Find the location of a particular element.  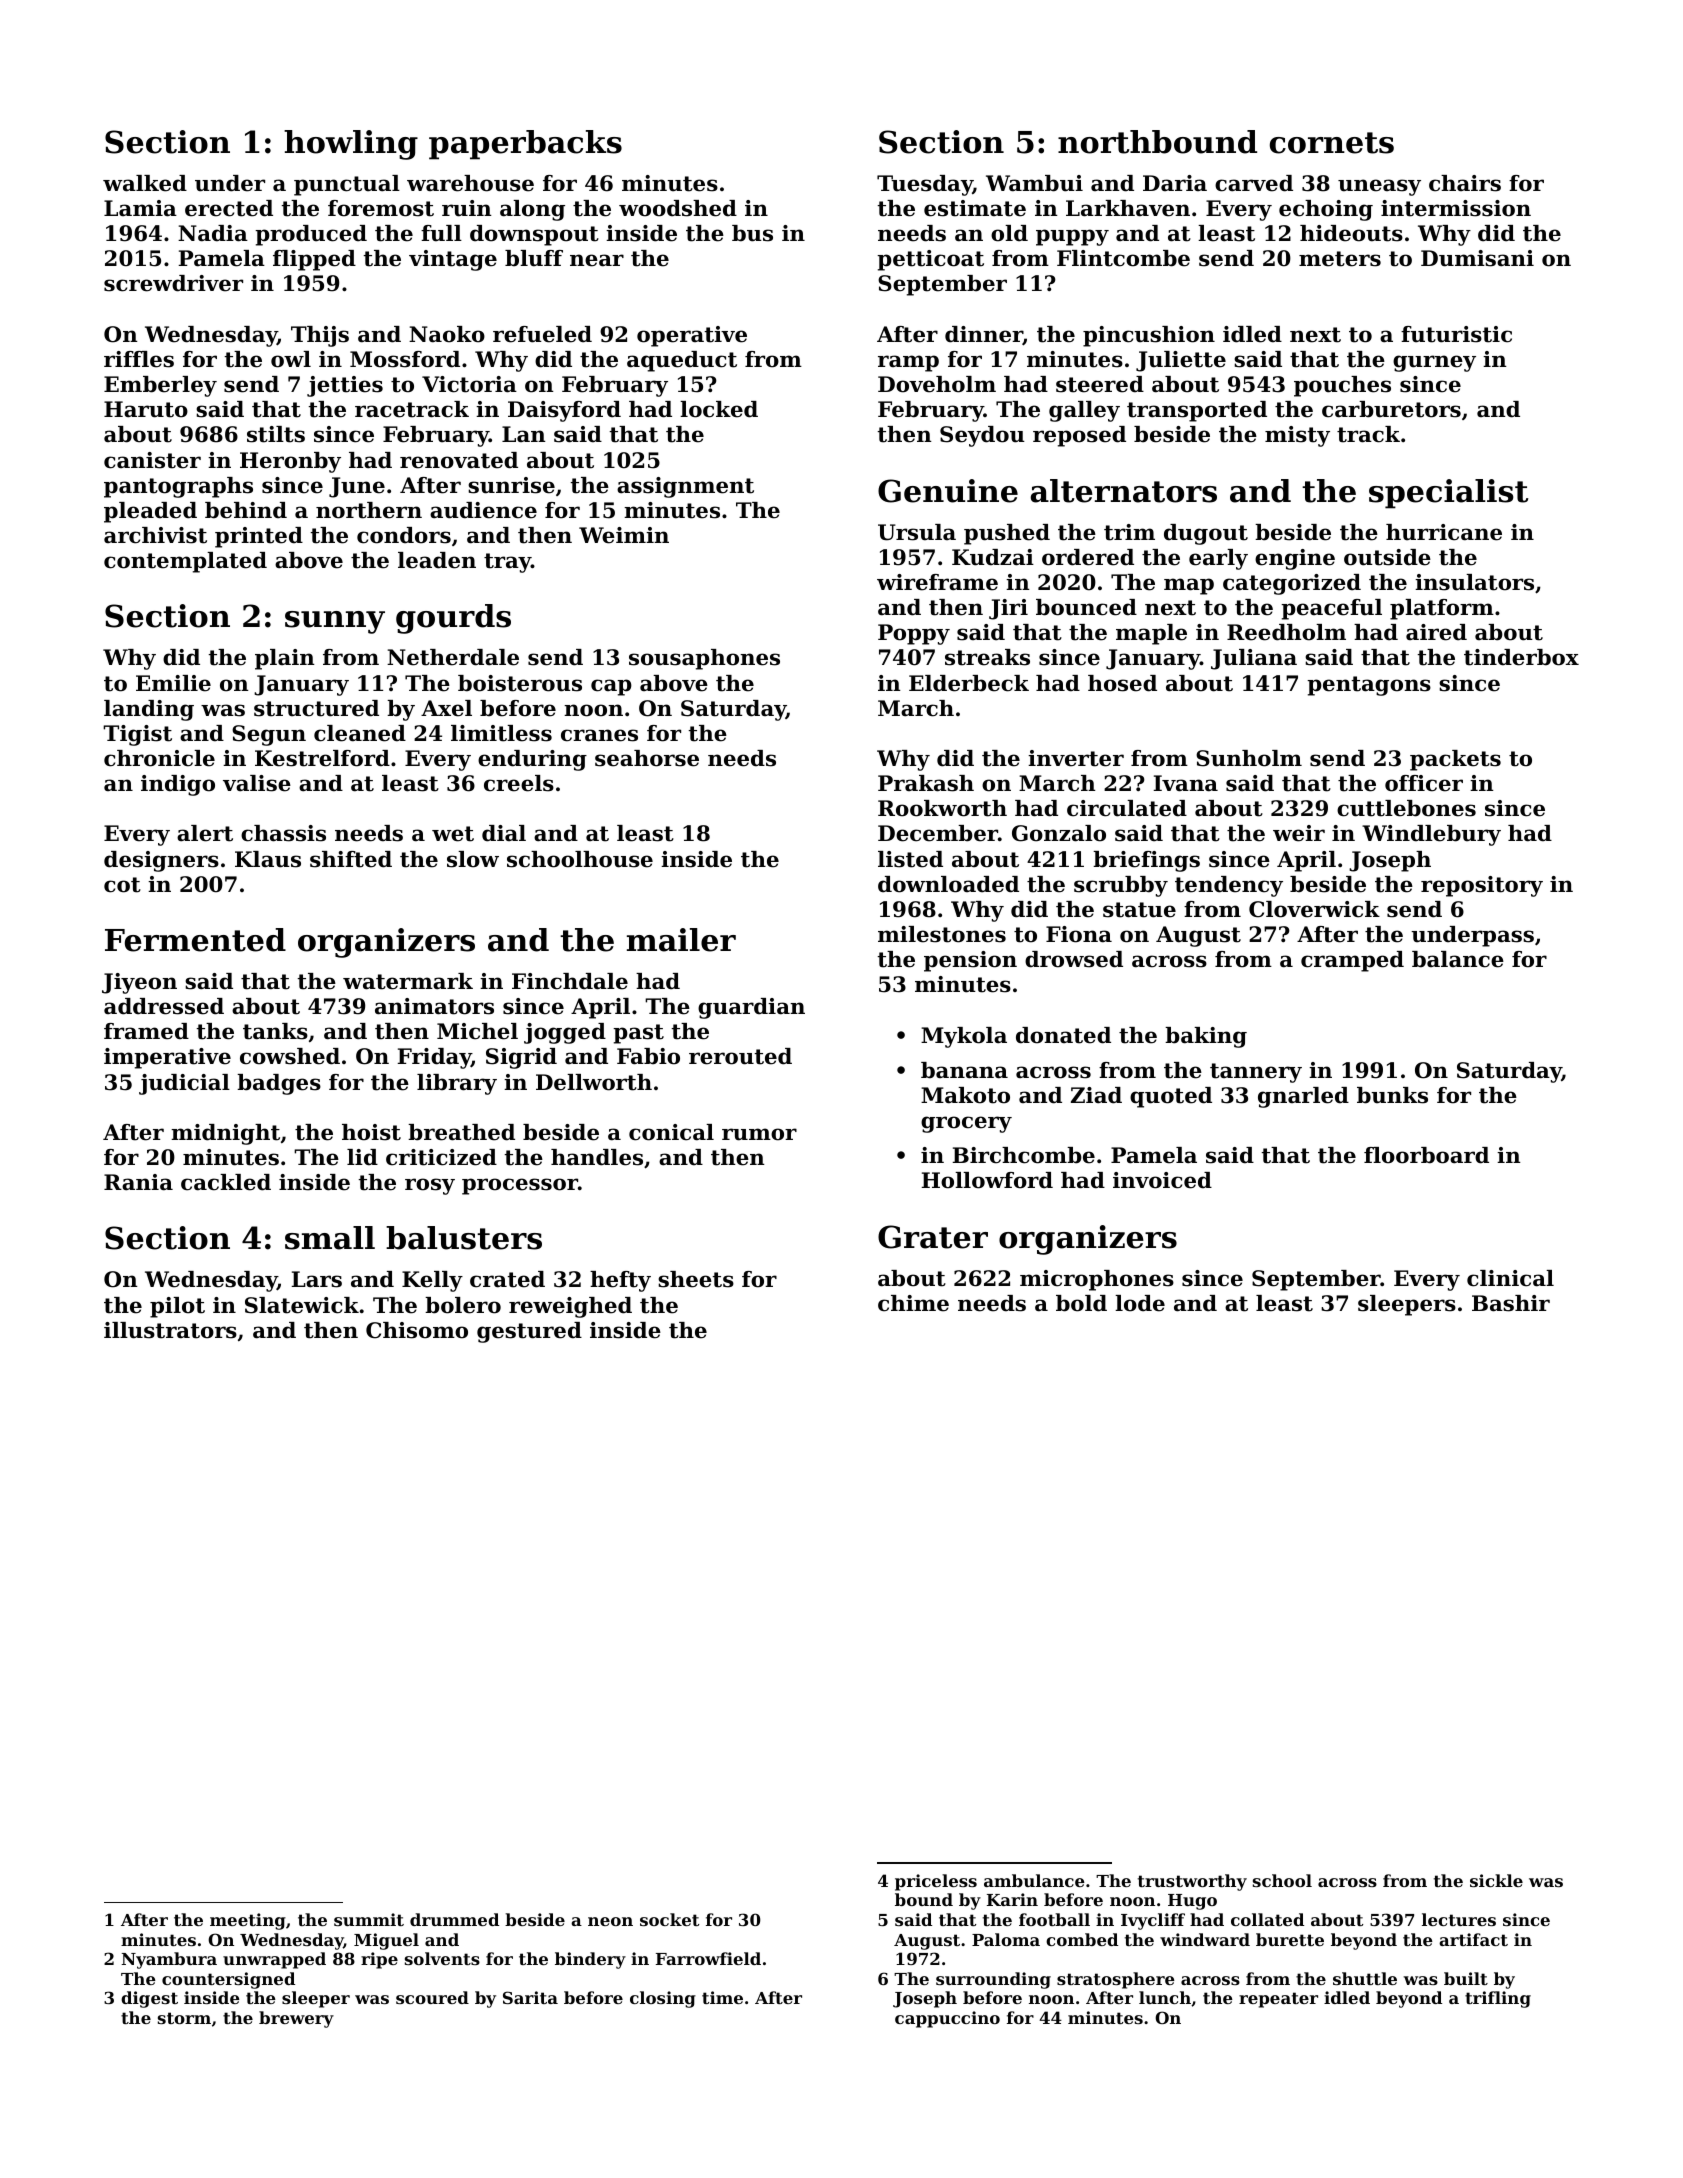

brewery is located at coordinates (296, 2019).
